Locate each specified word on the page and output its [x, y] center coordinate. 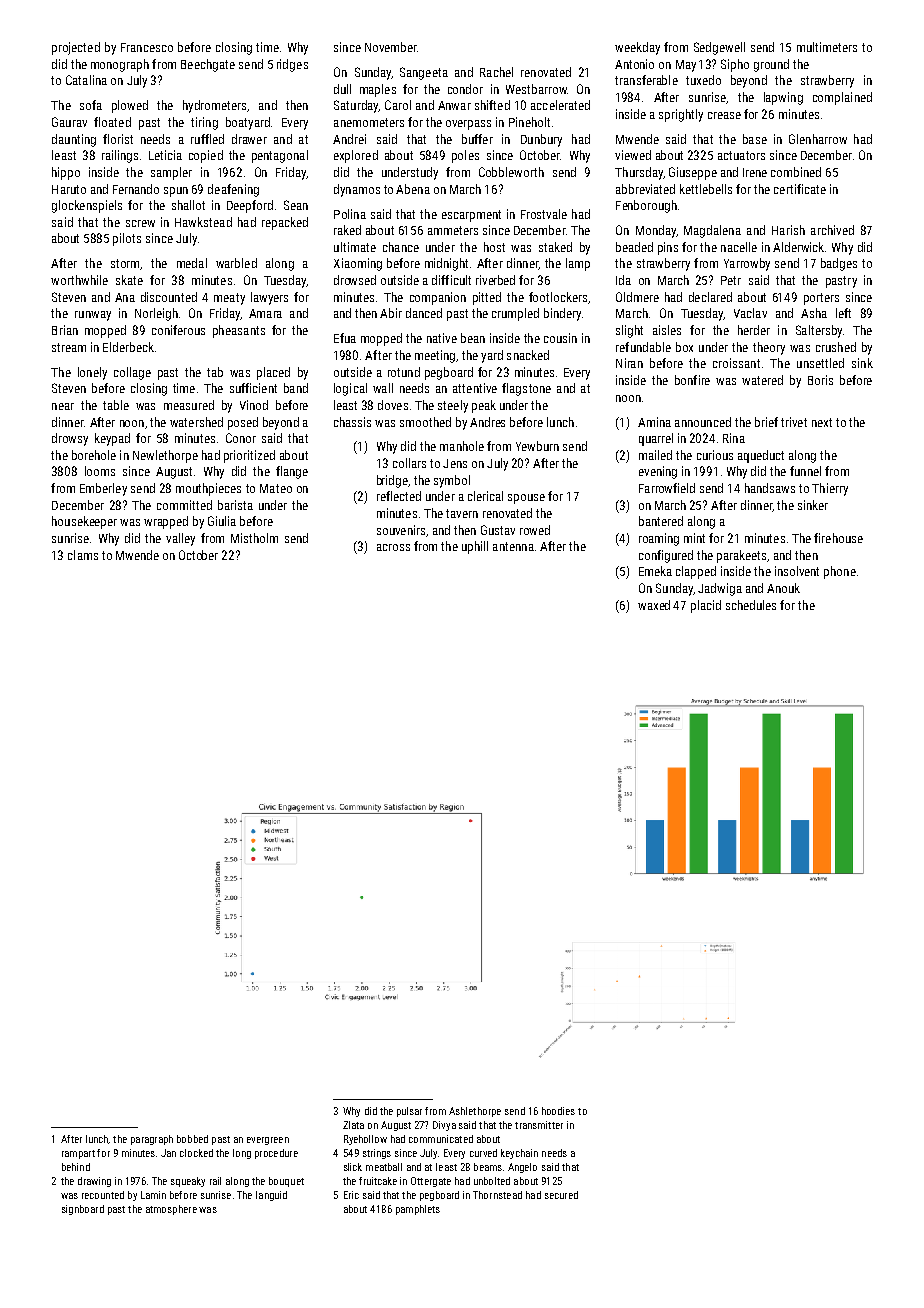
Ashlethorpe [475, 1112]
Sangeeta [424, 73]
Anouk [783, 588]
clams [83, 555]
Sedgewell [719, 48]
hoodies [558, 1111]
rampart [78, 1154]
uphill [475, 547]
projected [76, 48]
